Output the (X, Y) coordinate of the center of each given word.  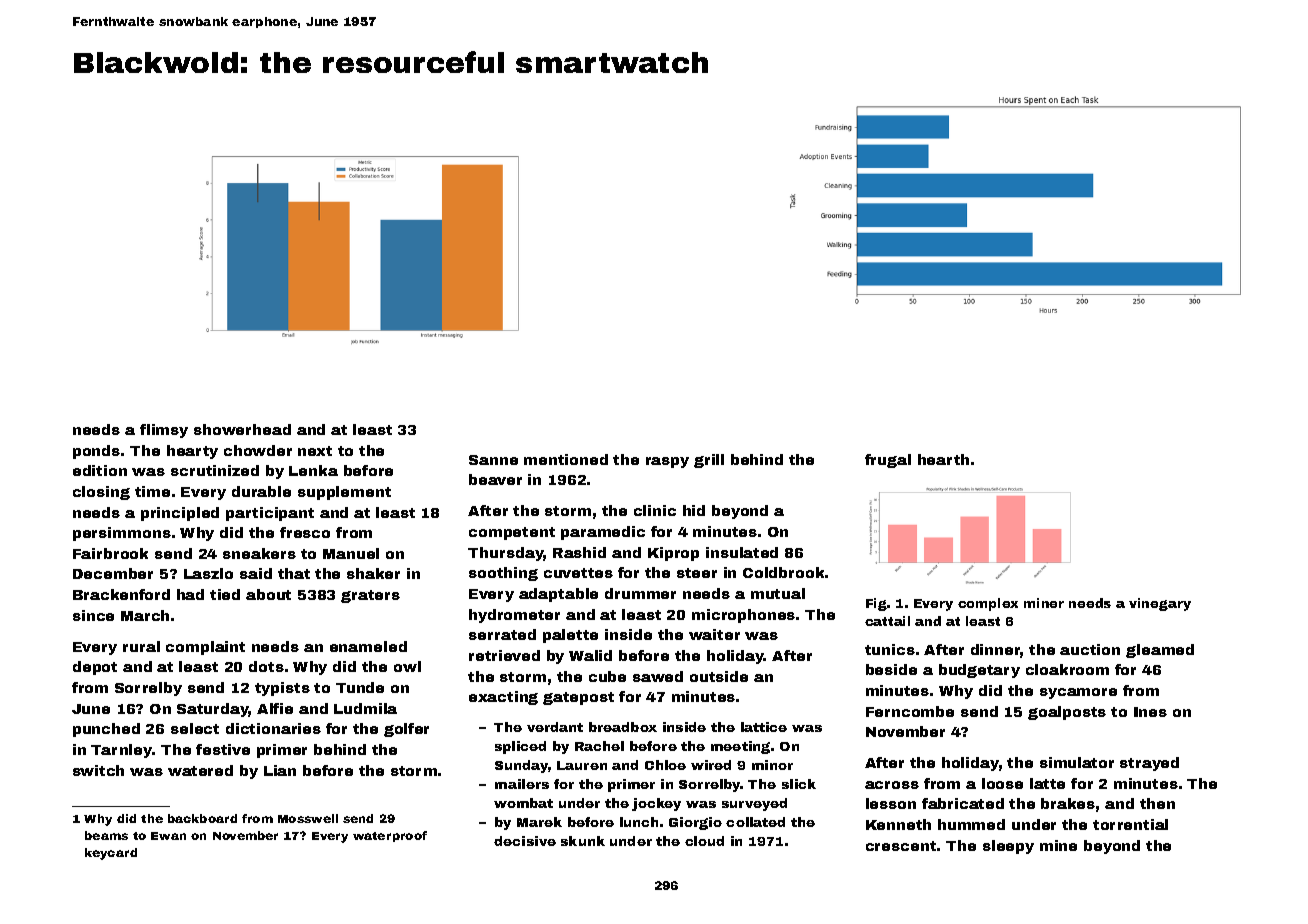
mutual (778, 593)
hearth (943, 459)
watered (200, 770)
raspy (667, 462)
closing (101, 493)
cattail (887, 621)
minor (772, 765)
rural (141, 646)
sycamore (1078, 693)
